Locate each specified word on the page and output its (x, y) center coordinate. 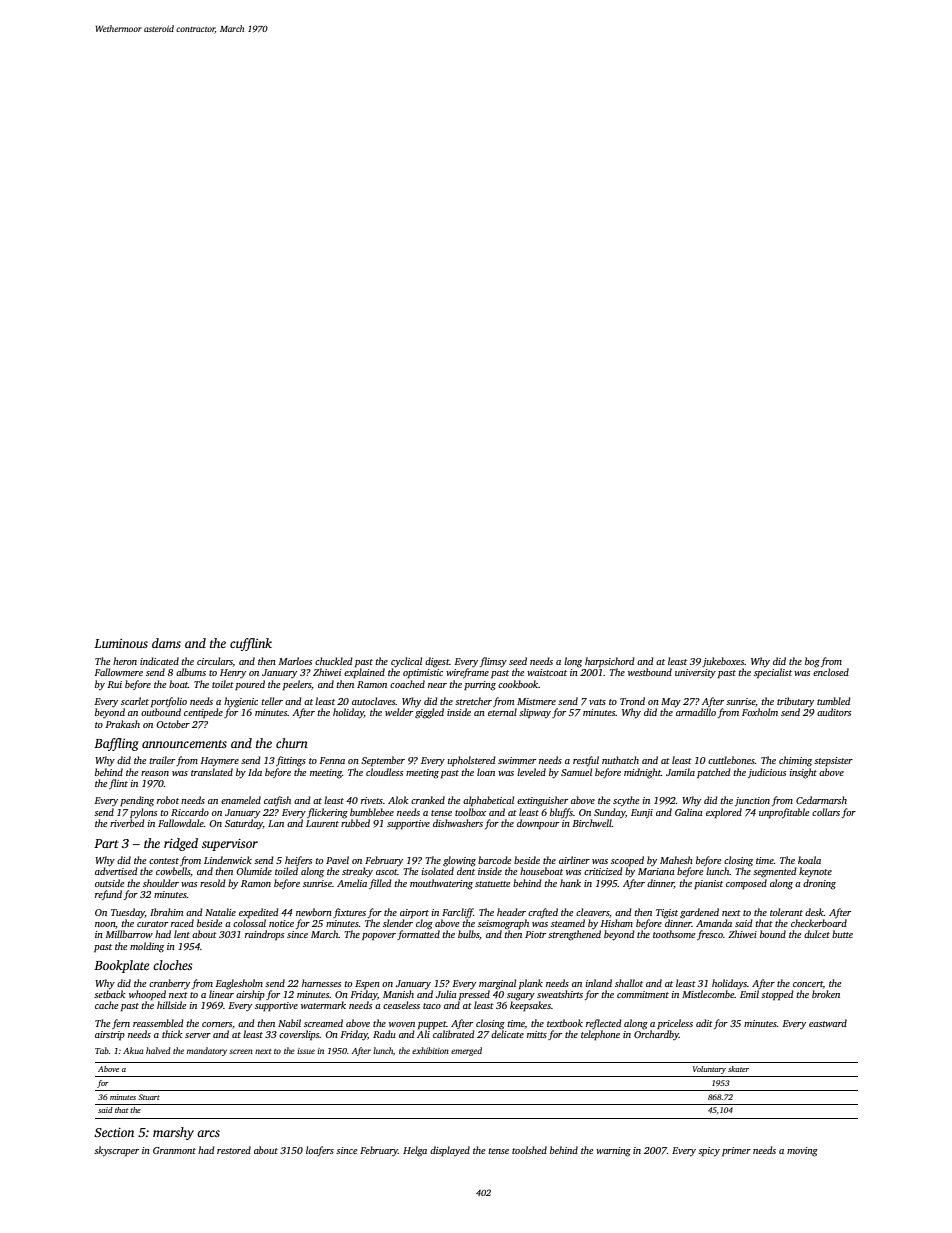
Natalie (220, 912)
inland (598, 983)
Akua (133, 1050)
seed (518, 661)
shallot (629, 983)
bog (812, 662)
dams (166, 643)
